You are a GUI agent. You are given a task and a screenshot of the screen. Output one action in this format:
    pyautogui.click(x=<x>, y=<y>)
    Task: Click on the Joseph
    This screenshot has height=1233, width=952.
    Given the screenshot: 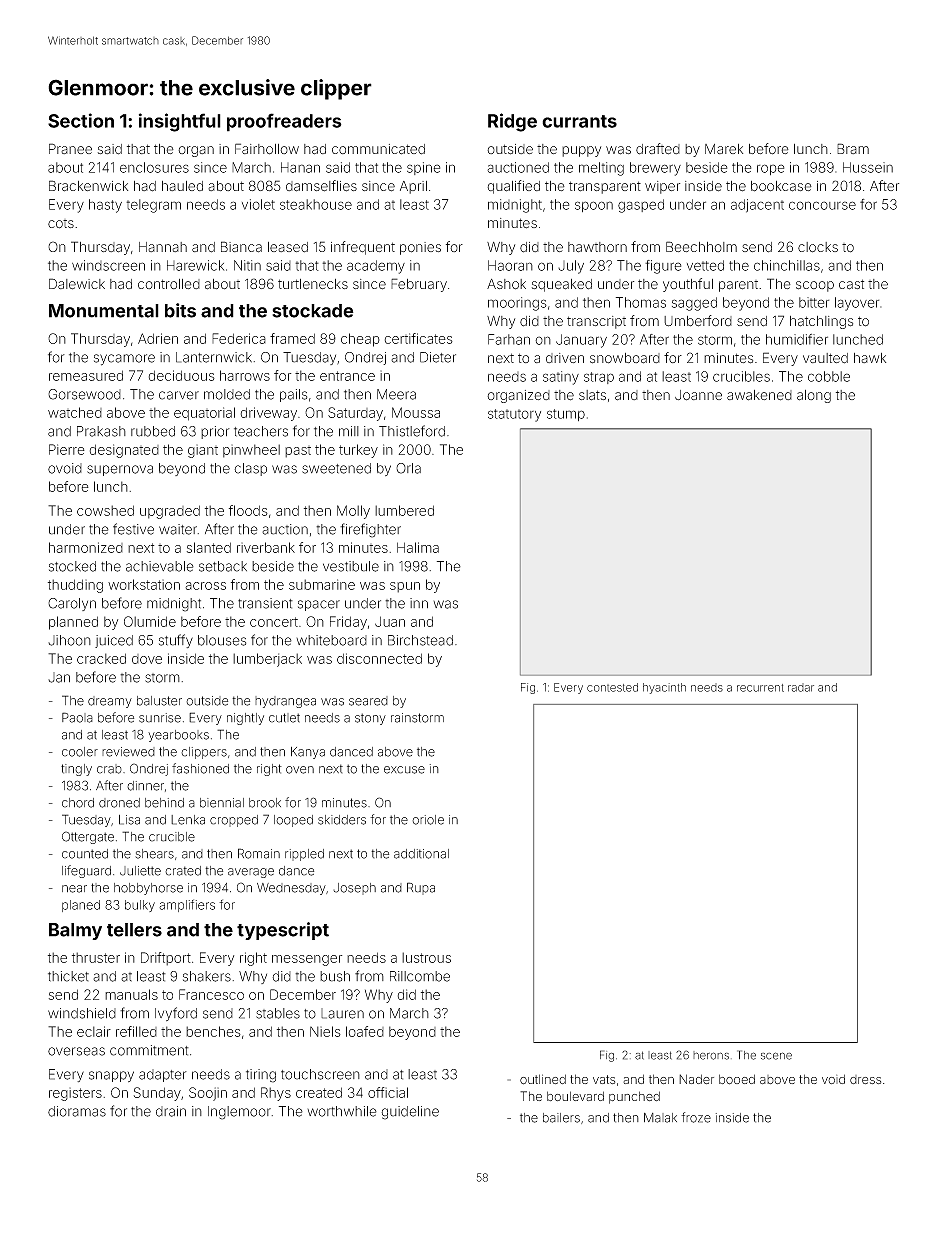 What is the action you would take?
    pyautogui.click(x=354, y=889)
